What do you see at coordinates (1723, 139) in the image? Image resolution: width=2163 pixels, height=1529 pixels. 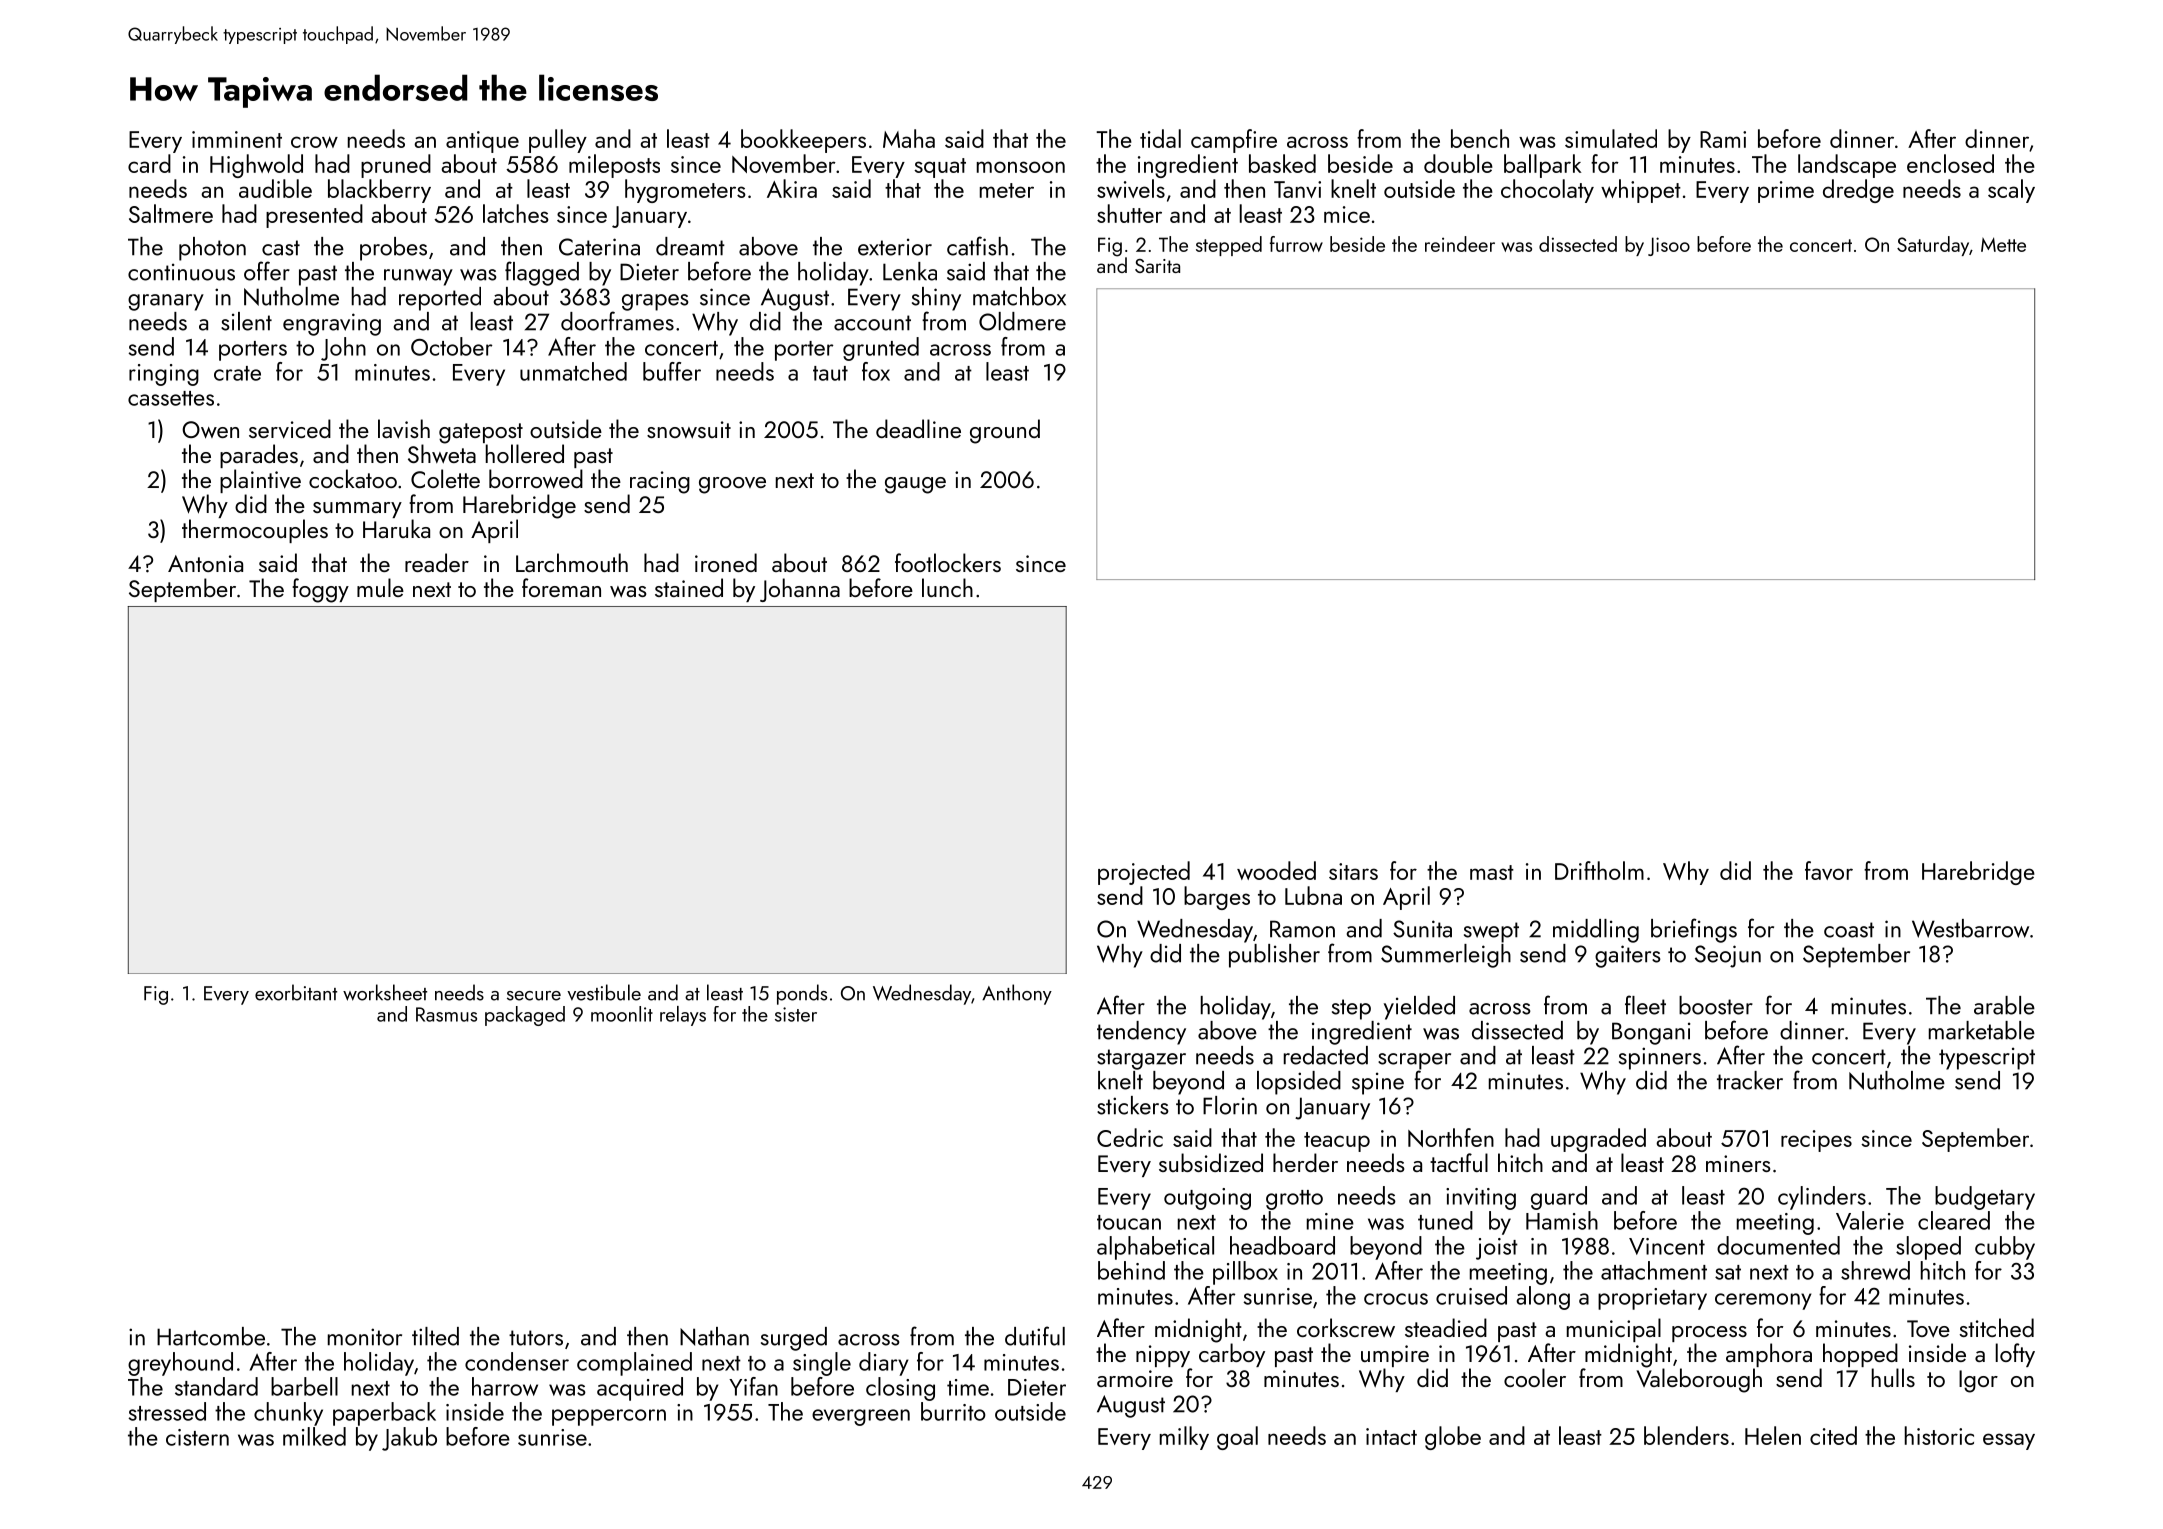 I see `Rami` at bounding box center [1723, 139].
